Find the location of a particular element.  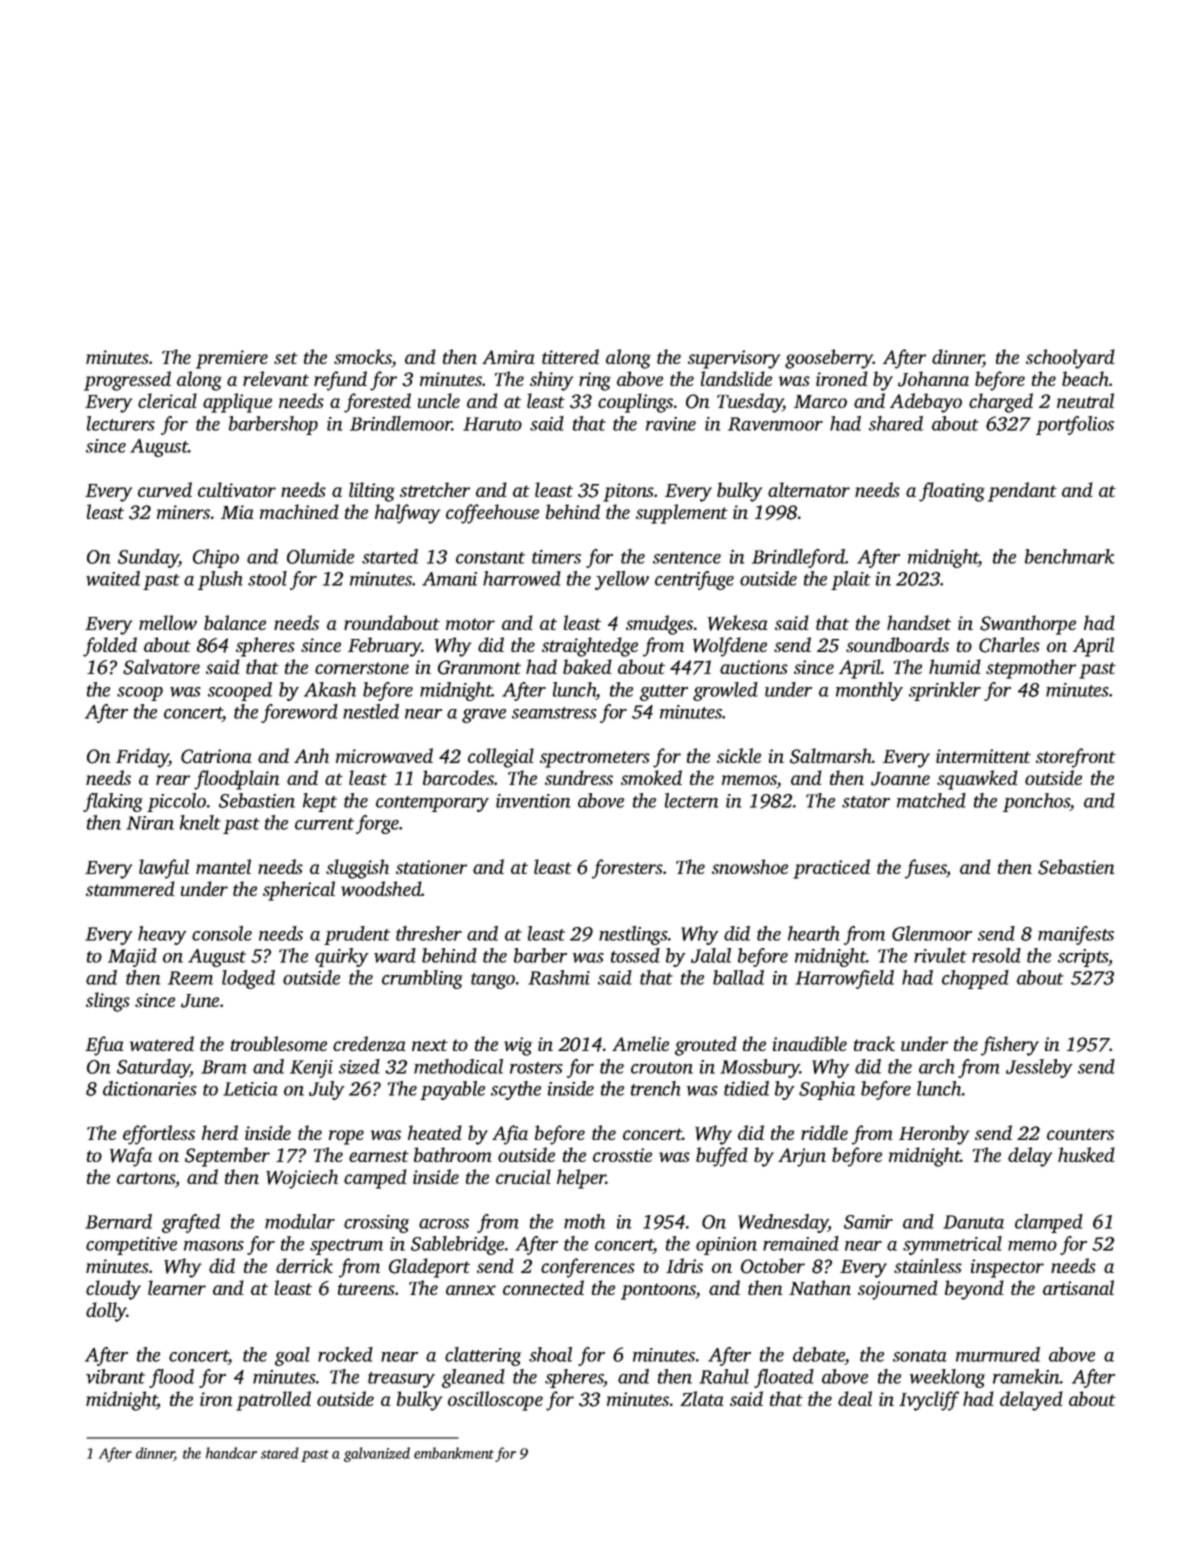

patrolled is located at coordinates (273, 1401).
